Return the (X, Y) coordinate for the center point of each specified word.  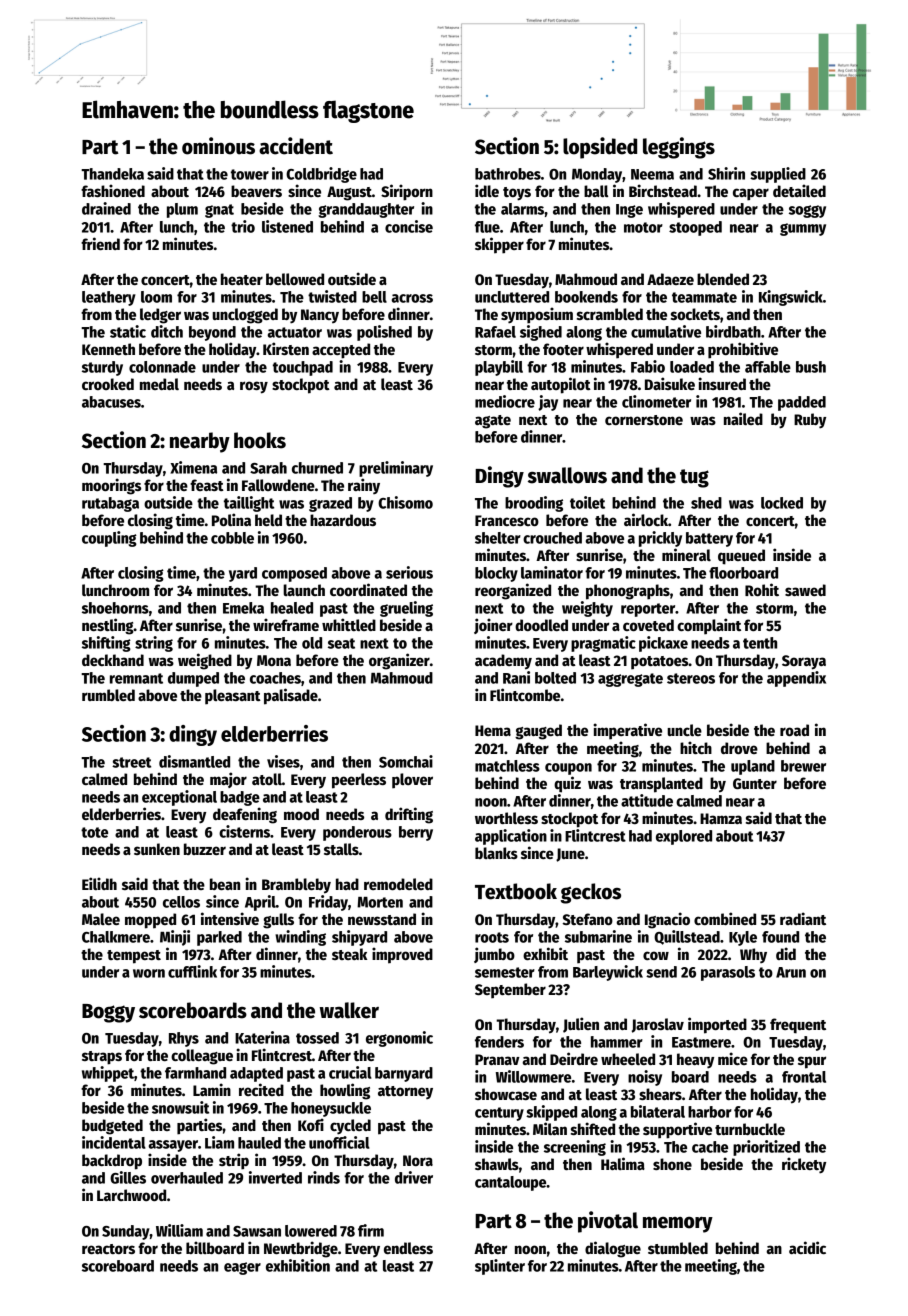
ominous (218, 146)
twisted (332, 296)
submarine (598, 936)
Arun (791, 972)
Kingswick (791, 298)
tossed (317, 1038)
